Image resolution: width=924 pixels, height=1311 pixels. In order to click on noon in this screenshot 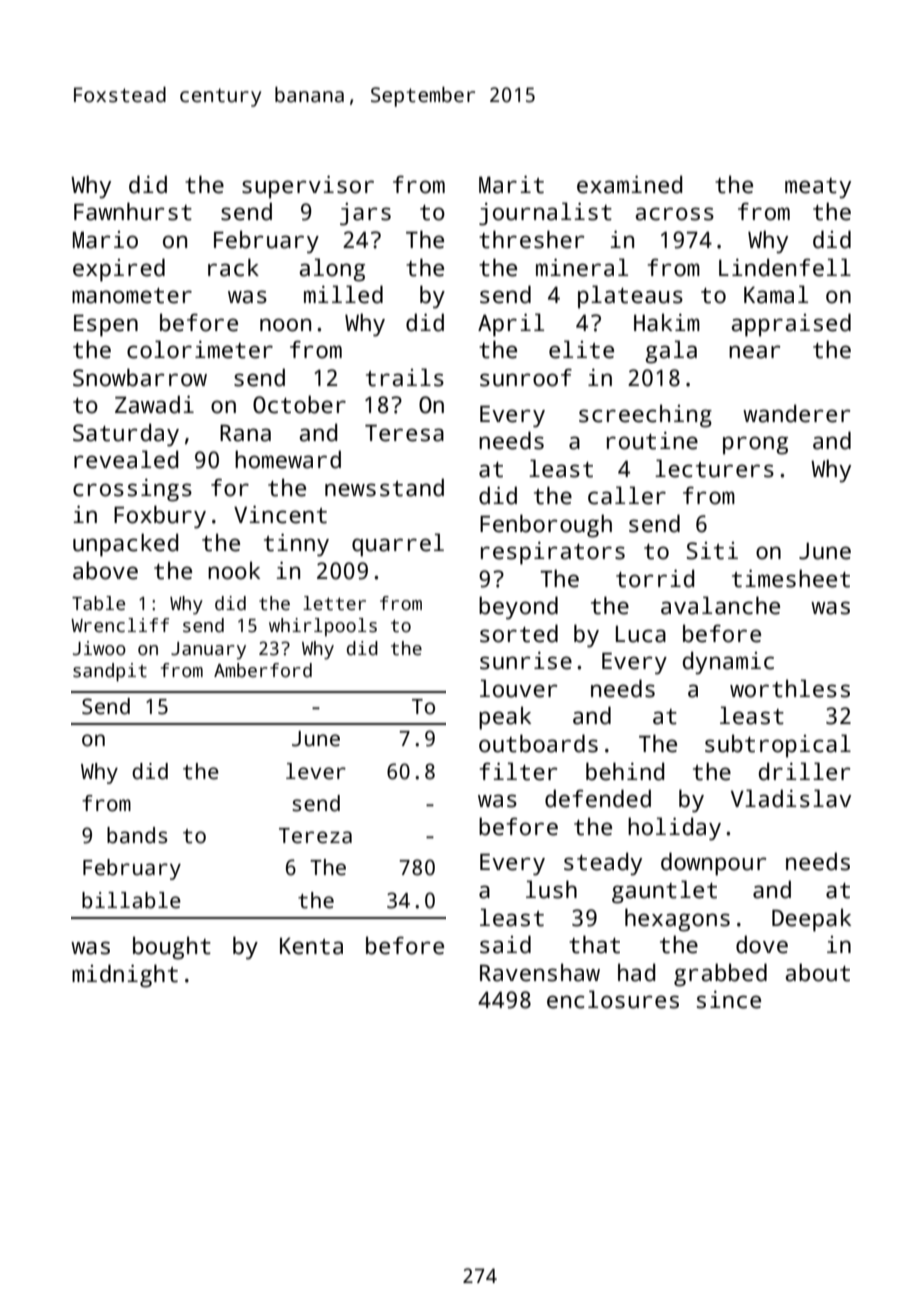, I will do `click(285, 325)`.
